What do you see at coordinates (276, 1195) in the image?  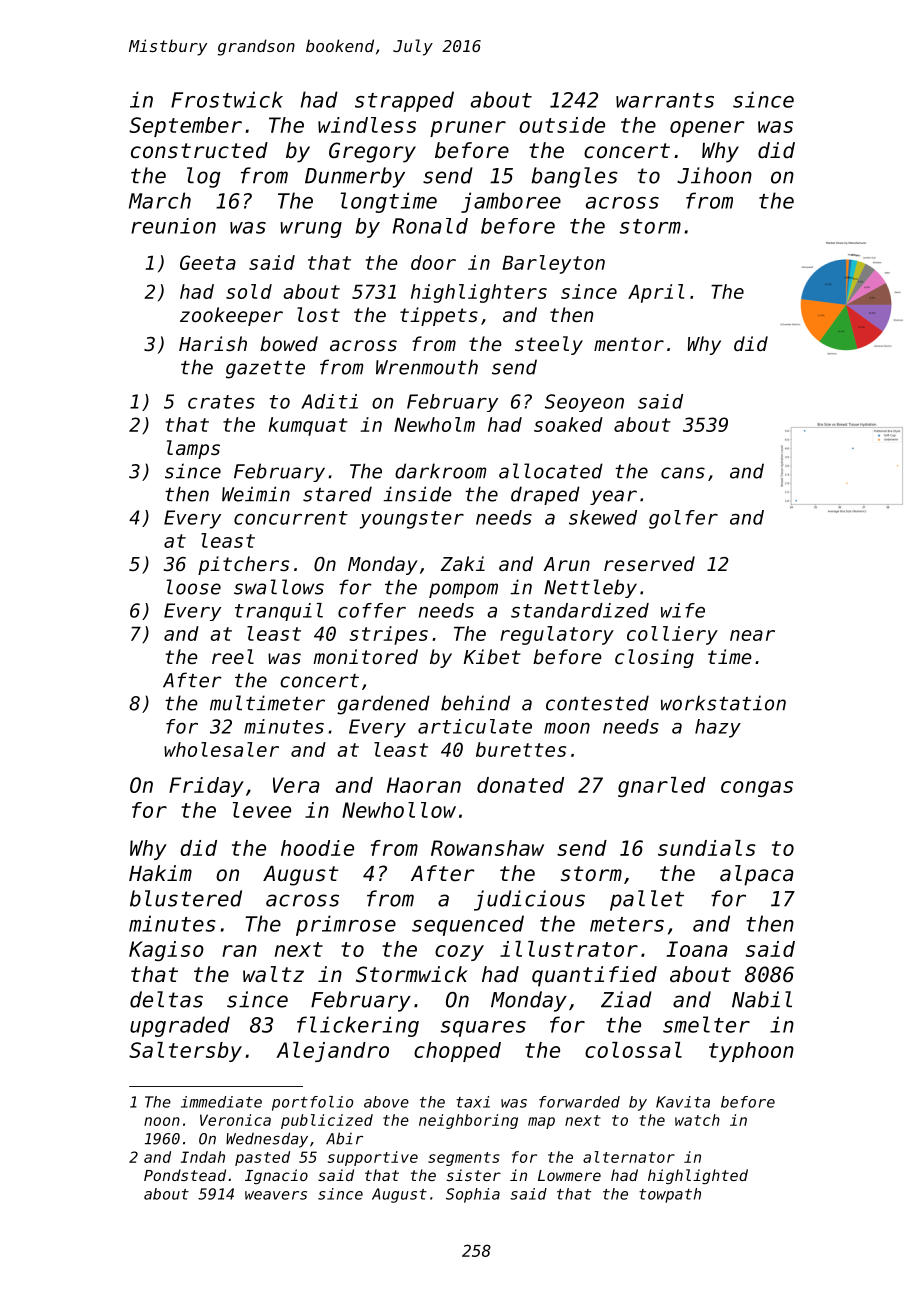 I see `weavers` at bounding box center [276, 1195].
